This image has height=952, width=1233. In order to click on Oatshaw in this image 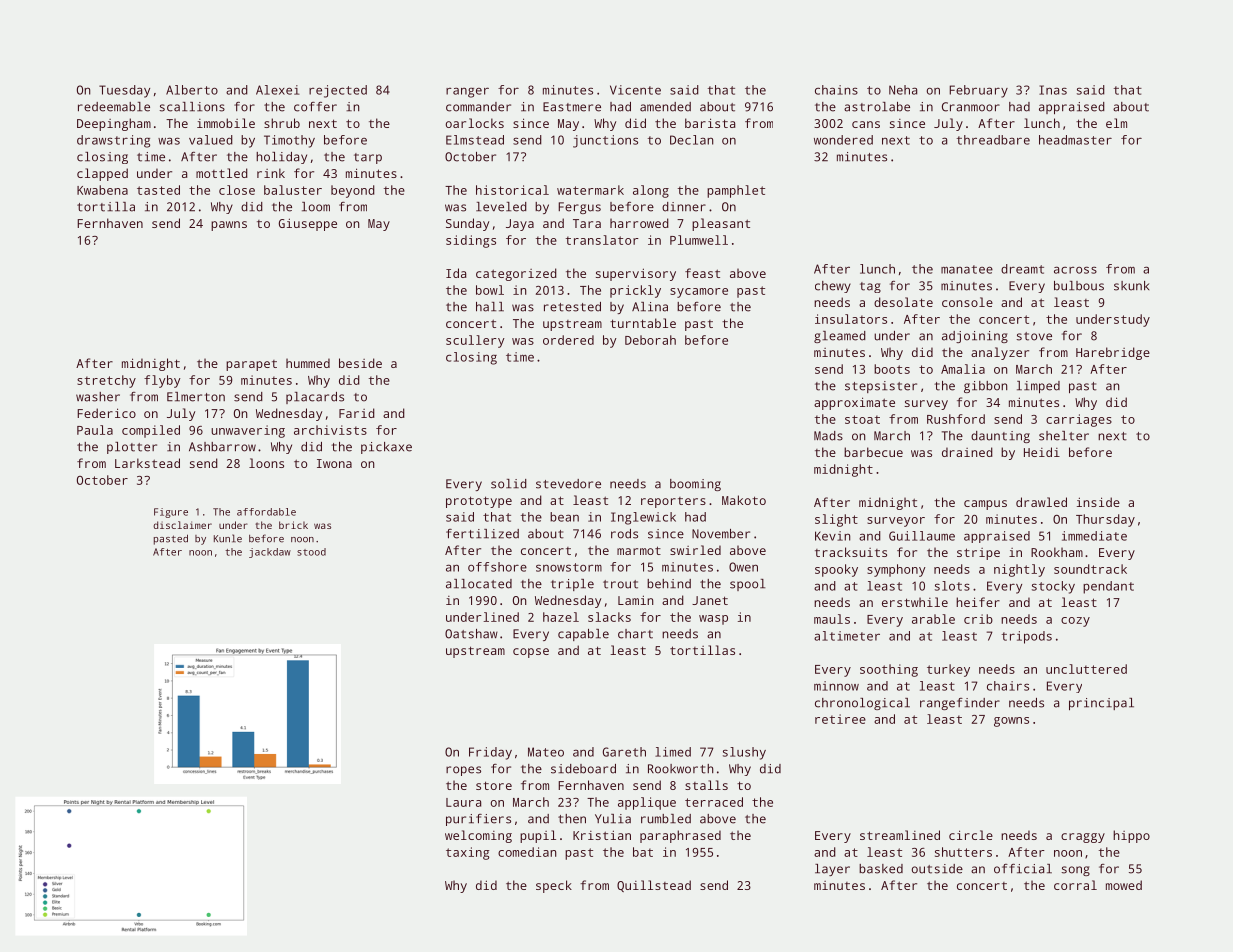, I will do `click(471, 634)`.
